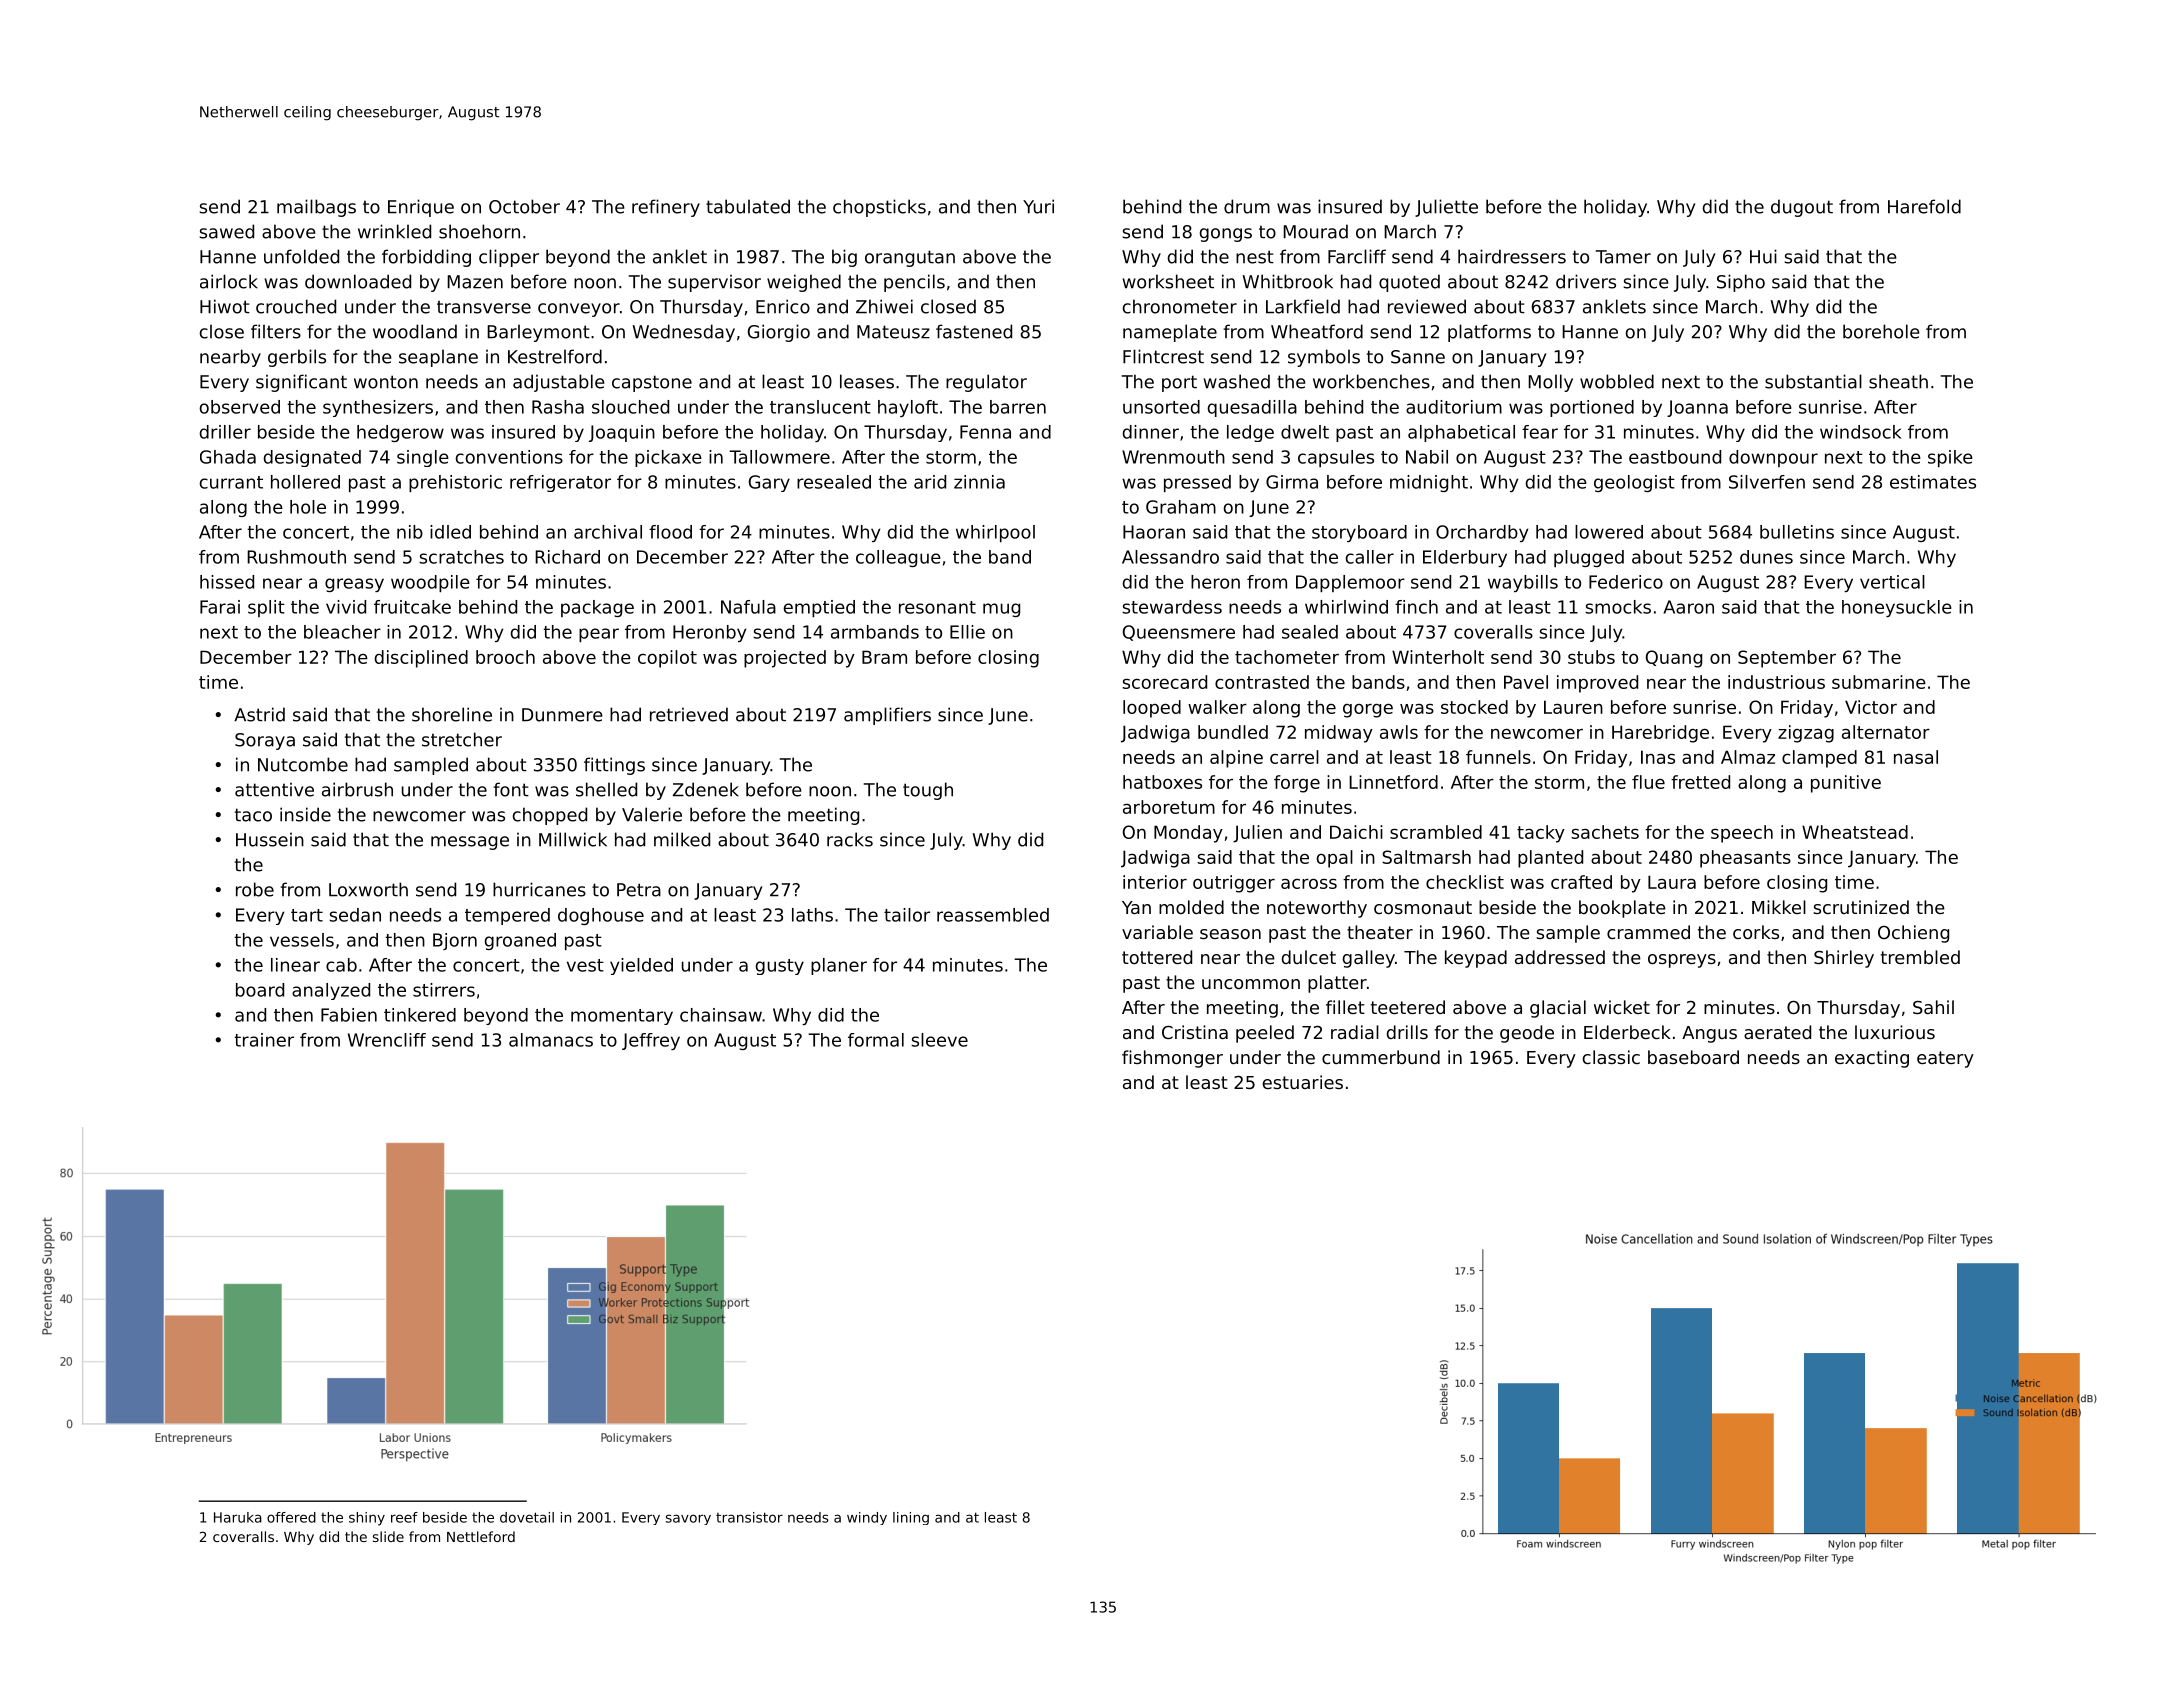 The width and height of the screenshot is (2178, 1683). What do you see at coordinates (1648, 782) in the screenshot?
I see `flue` at bounding box center [1648, 782].
